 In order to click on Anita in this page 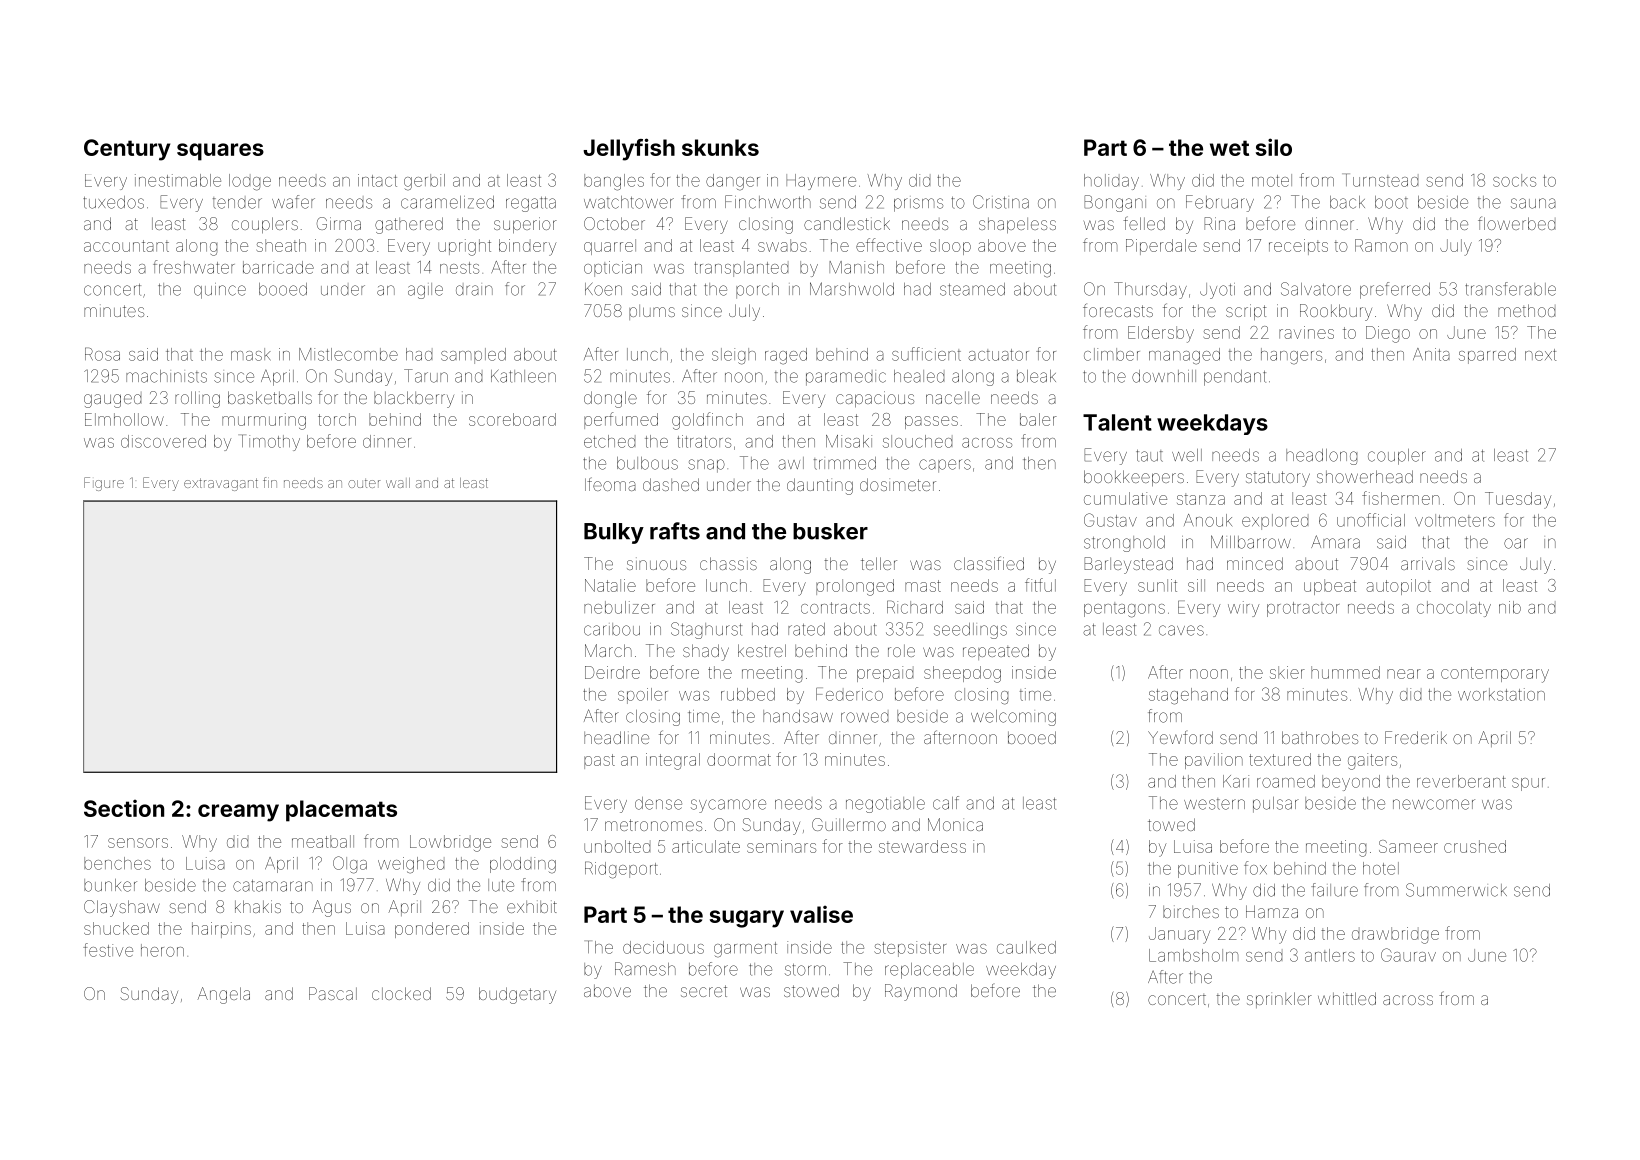, I will do `click(1431, 354)`.
